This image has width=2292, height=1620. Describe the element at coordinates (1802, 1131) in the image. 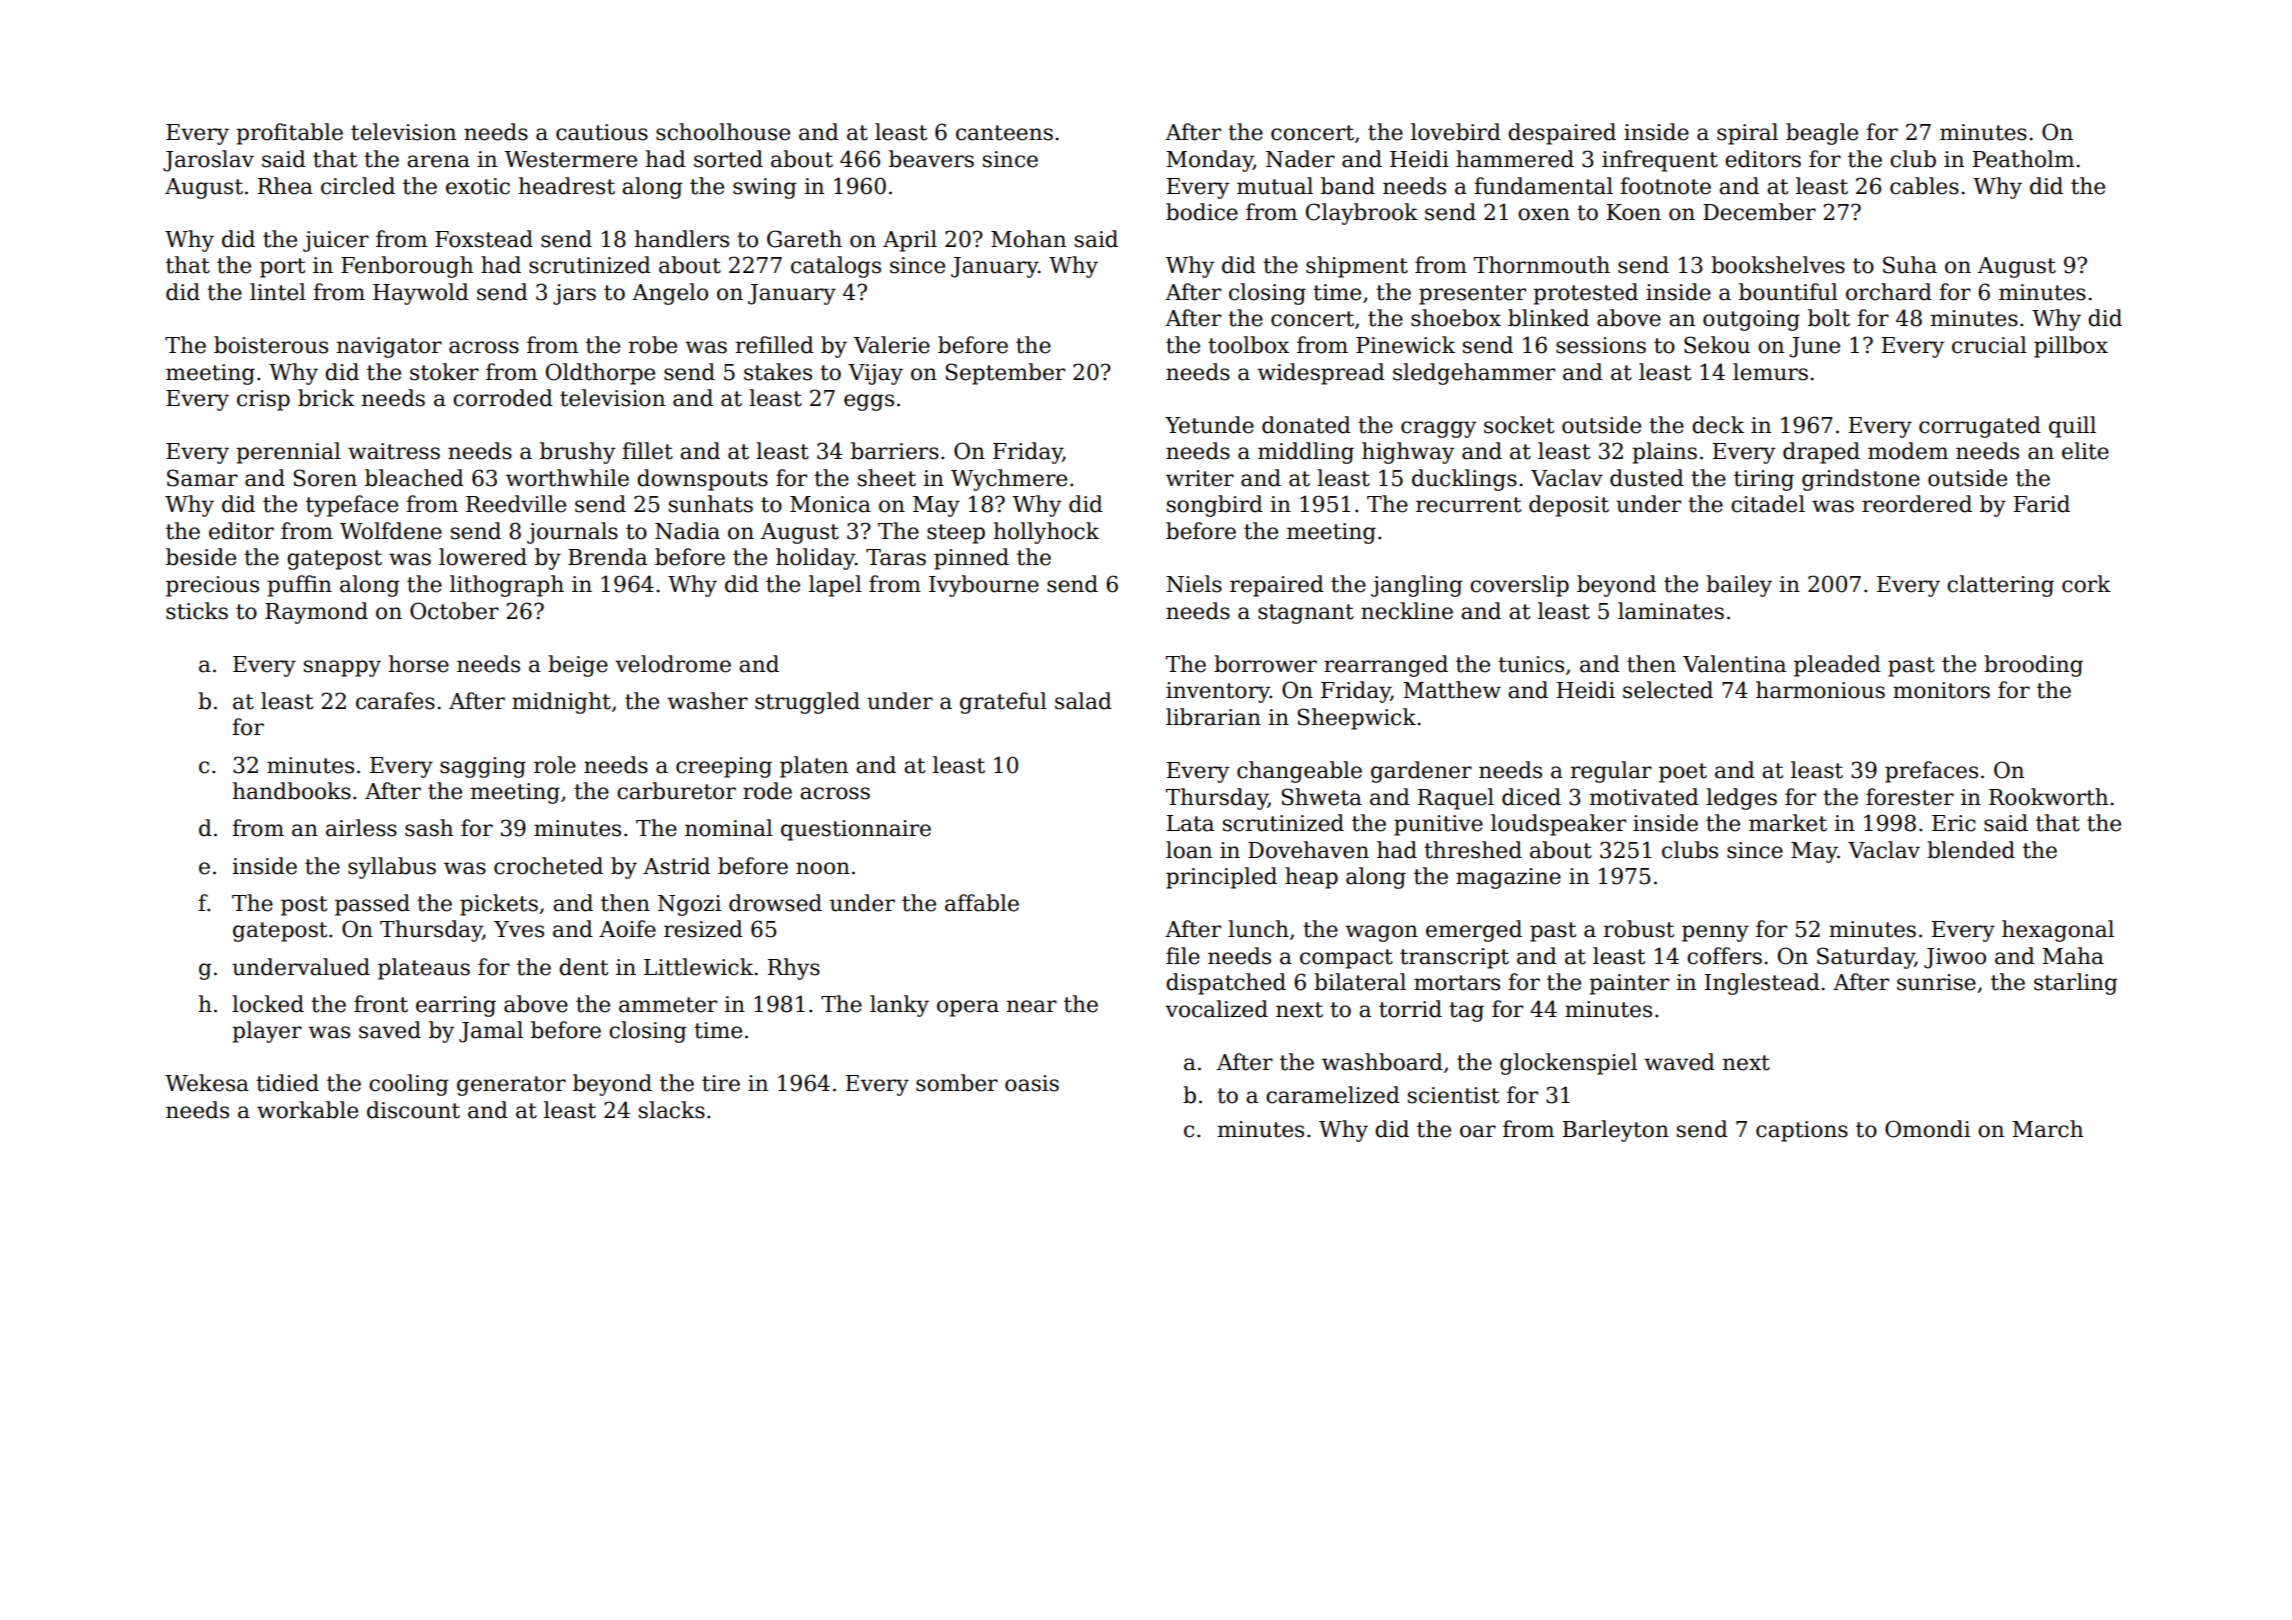

I see `captions` at that location.
